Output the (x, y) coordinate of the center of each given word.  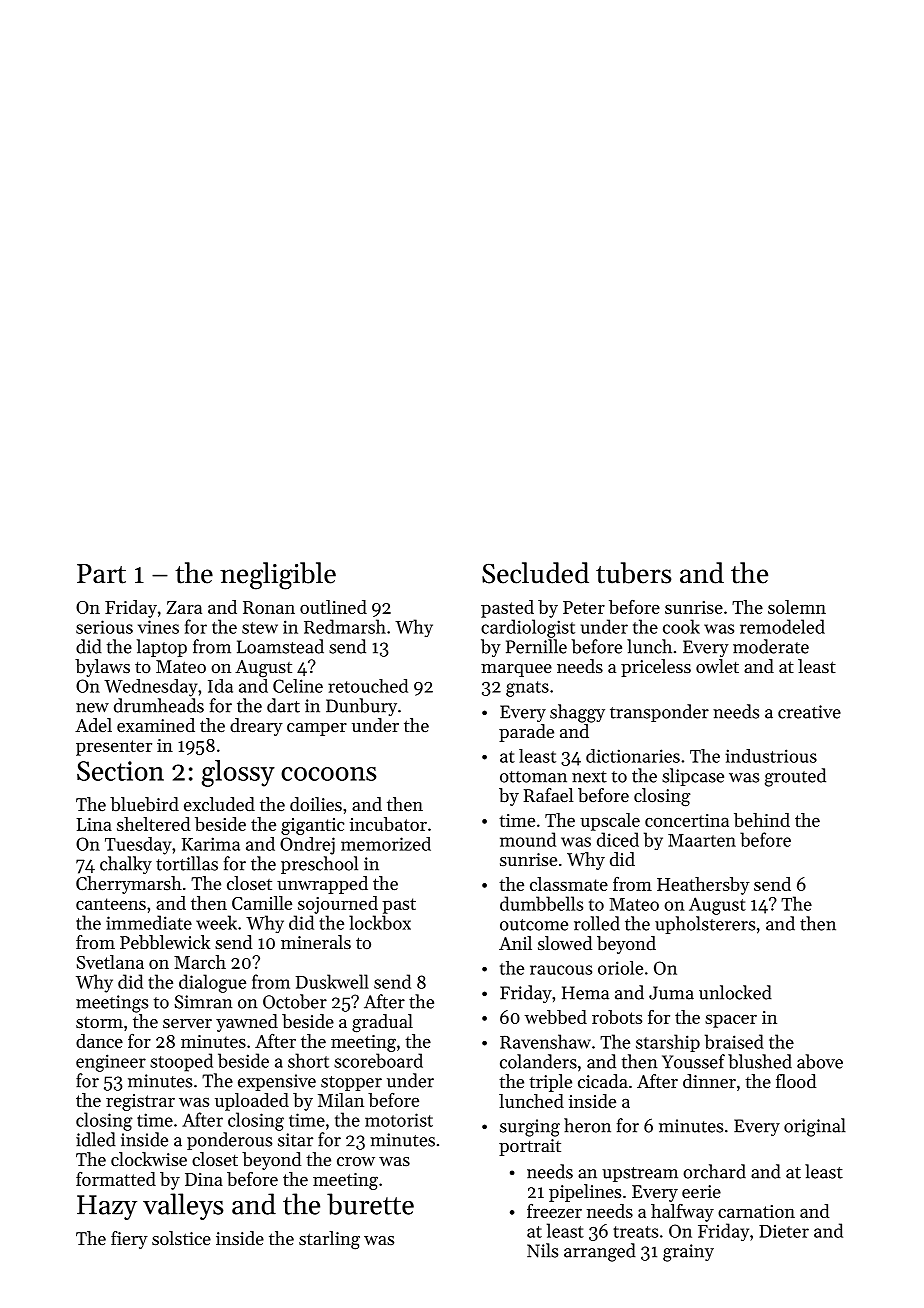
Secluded (535, 573)
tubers (634, 573)
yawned (247, 1023)
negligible (278, 576)
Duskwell (332, 981)
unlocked (735, 992)
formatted (116, 1179)
